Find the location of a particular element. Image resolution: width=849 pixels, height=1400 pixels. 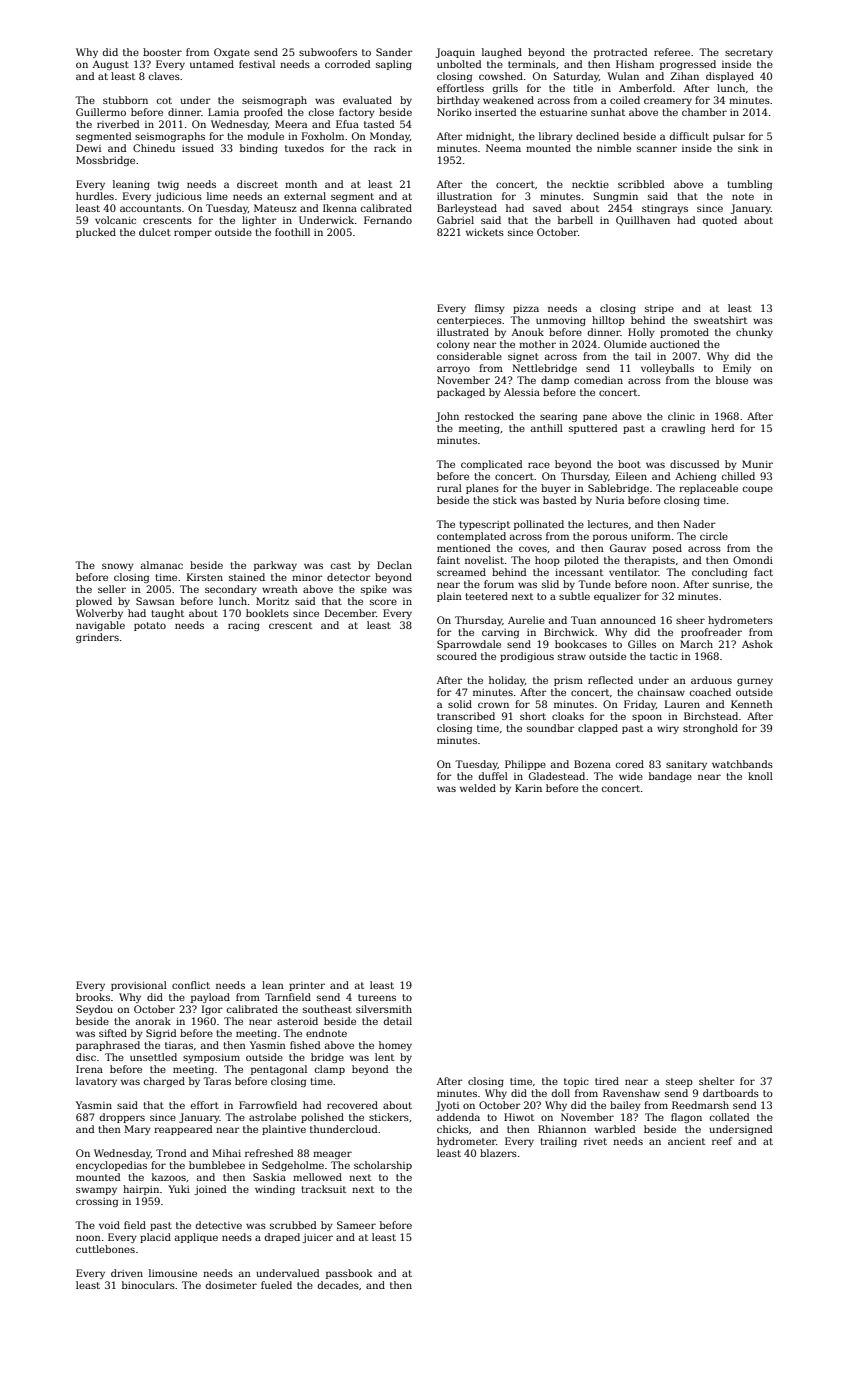

printer is located at coordinates (307, 986).
